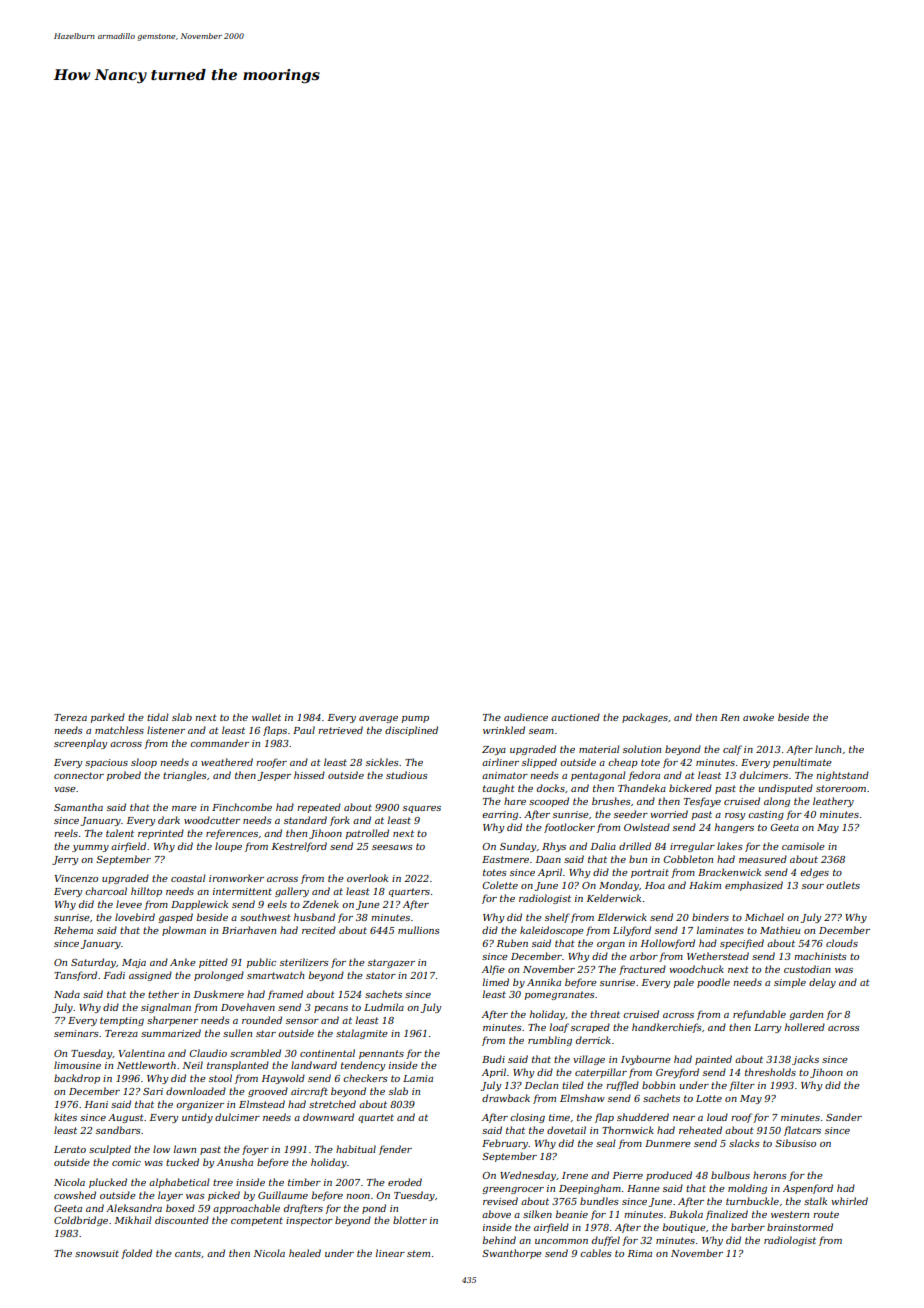 The height and width of the screenshot is (1308, 924). What do you see at coordinates (378, 719) in the screenshot?
I see `average` at bounding box center [378, 719].
